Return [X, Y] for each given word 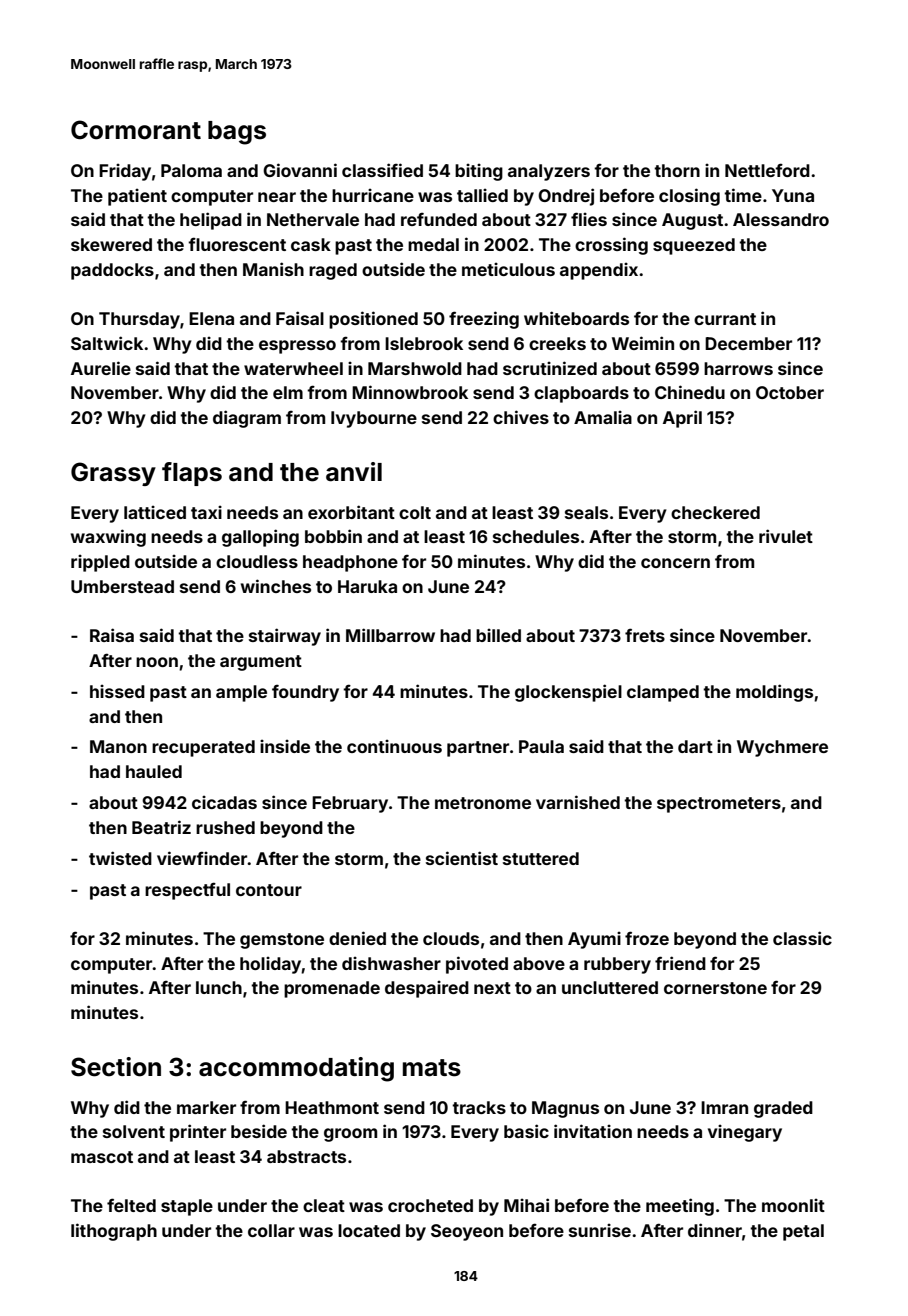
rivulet [786, 536]
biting [479, 172]
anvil [354, 472]
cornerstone [715, 988]
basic [526, 1131]
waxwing [108, 538]
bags [237, 133]
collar [271, 1230]
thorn [677, 170]
